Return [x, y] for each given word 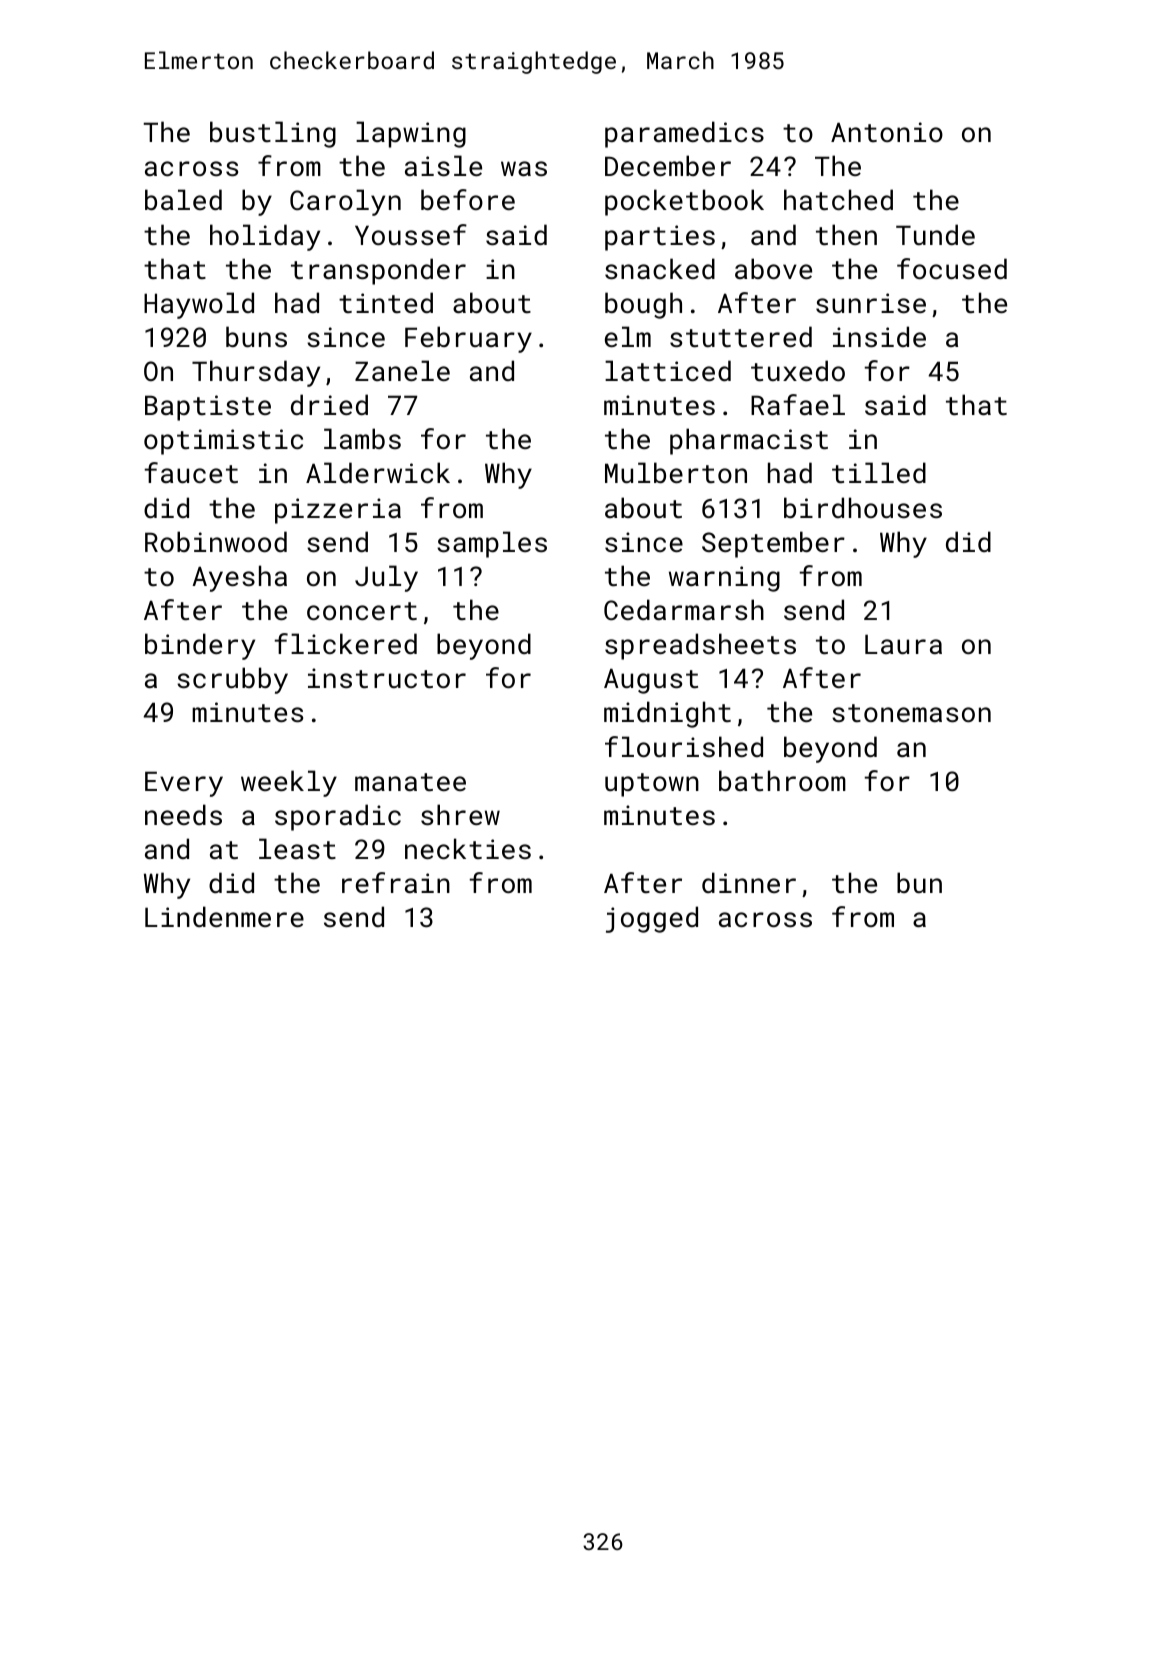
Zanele [402, 370]
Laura [903, 644]
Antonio [887, 132]
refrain [396, 882]
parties [660, 238]
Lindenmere [224, 916]
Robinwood [216, 541]
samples [492, 544]
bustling [273, 134]
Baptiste [208, 408]
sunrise [871, 303]
